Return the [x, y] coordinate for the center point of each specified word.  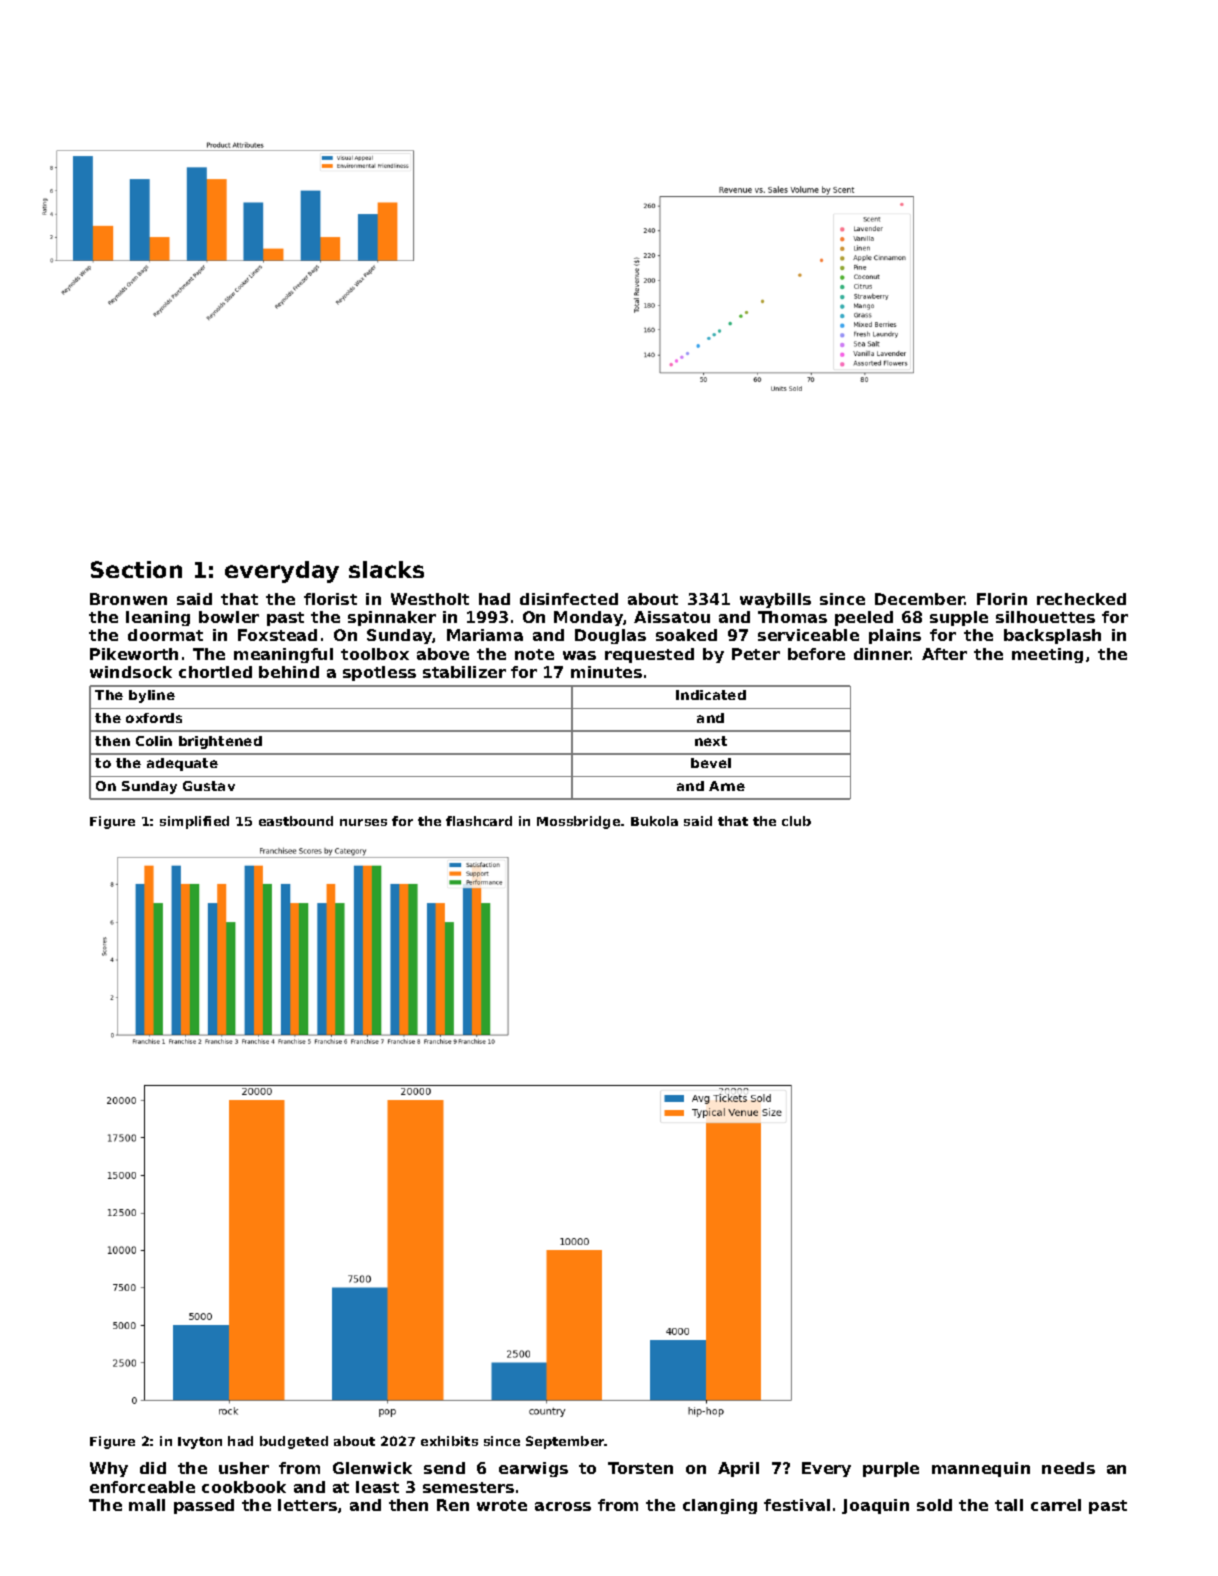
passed [204, 1506]
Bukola [654, 821]
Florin [1002, 599]
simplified [194, 822]
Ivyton [200, 1443]
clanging [720, 1506]
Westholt [430, 599]
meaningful [283, 655]
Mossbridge [578, 822]
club [796, 821]
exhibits [449, 1441]
